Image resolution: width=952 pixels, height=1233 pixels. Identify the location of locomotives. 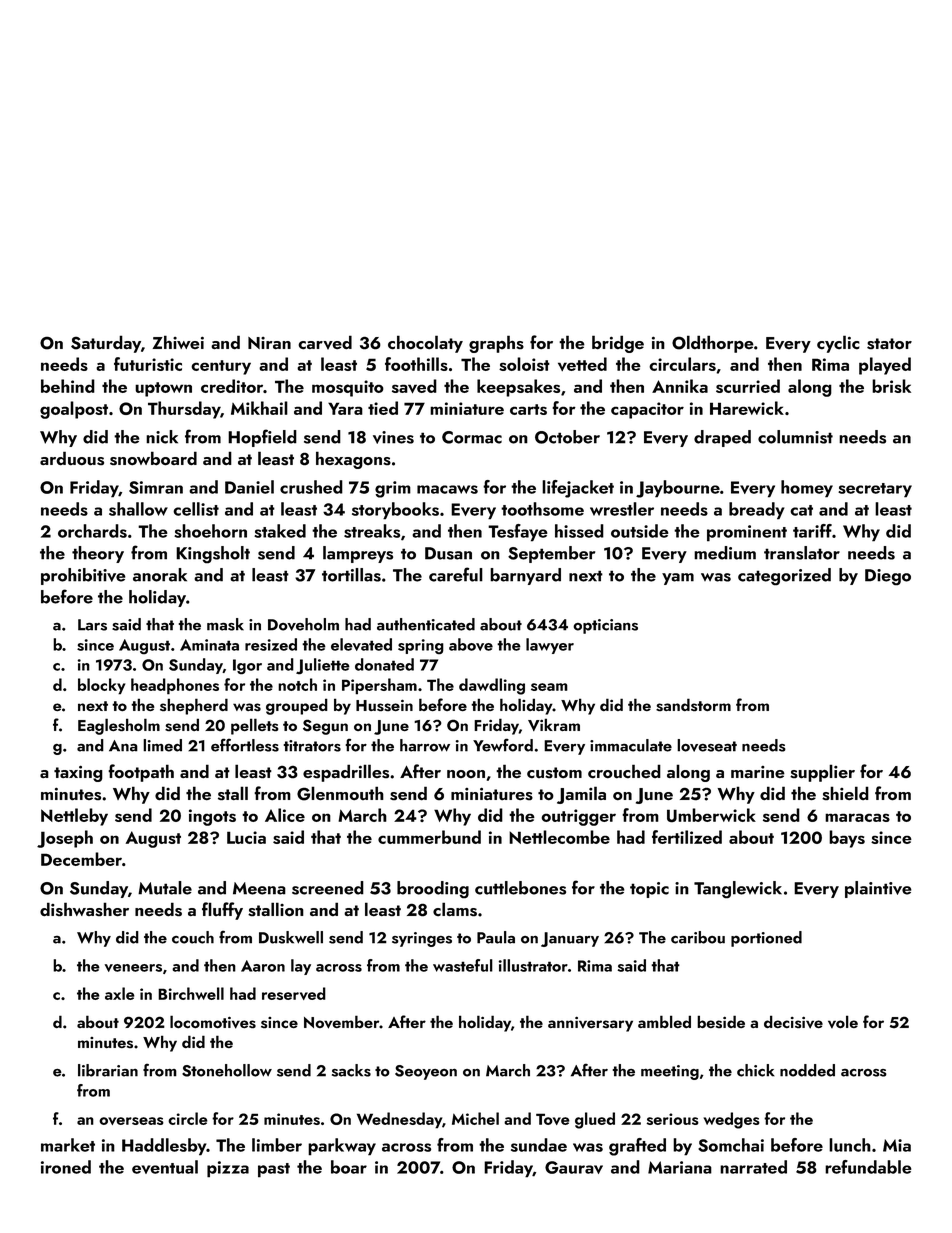
(213, 1022).
